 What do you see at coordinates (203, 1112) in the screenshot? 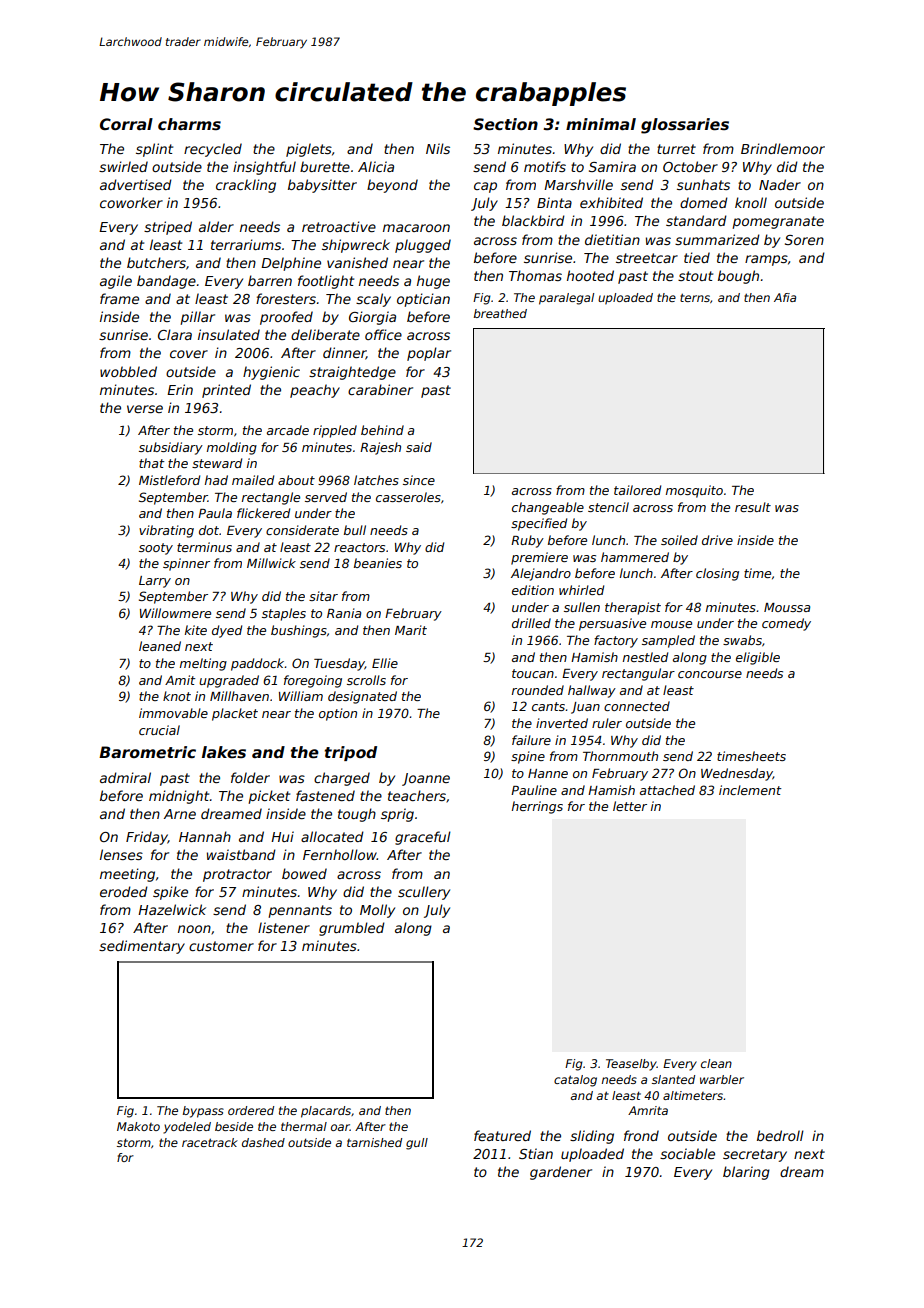
I see `bypass` at bounding box center [203, 1112].
